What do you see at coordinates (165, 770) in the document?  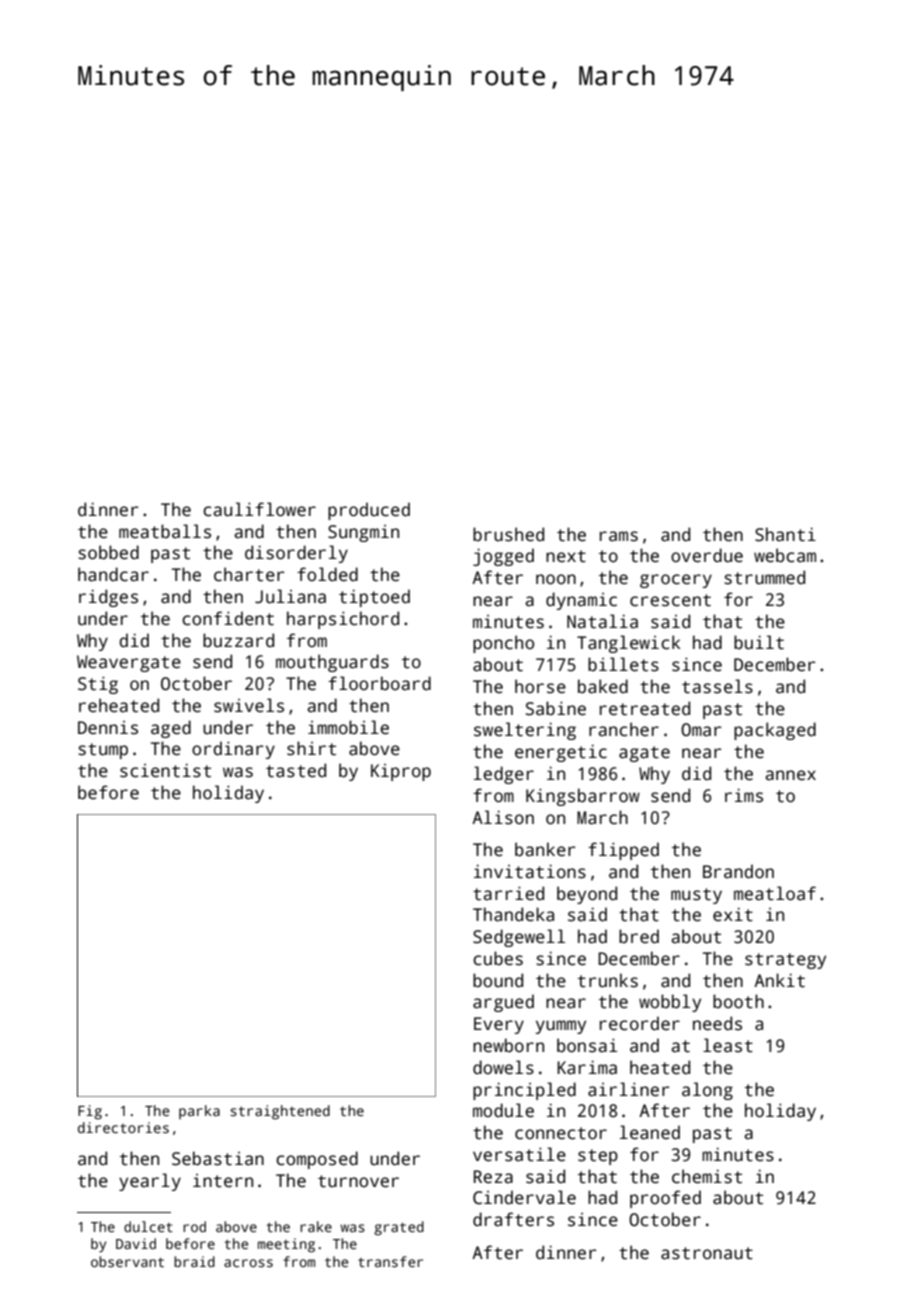 I see `scientist` at bounding box center [165, 770].
